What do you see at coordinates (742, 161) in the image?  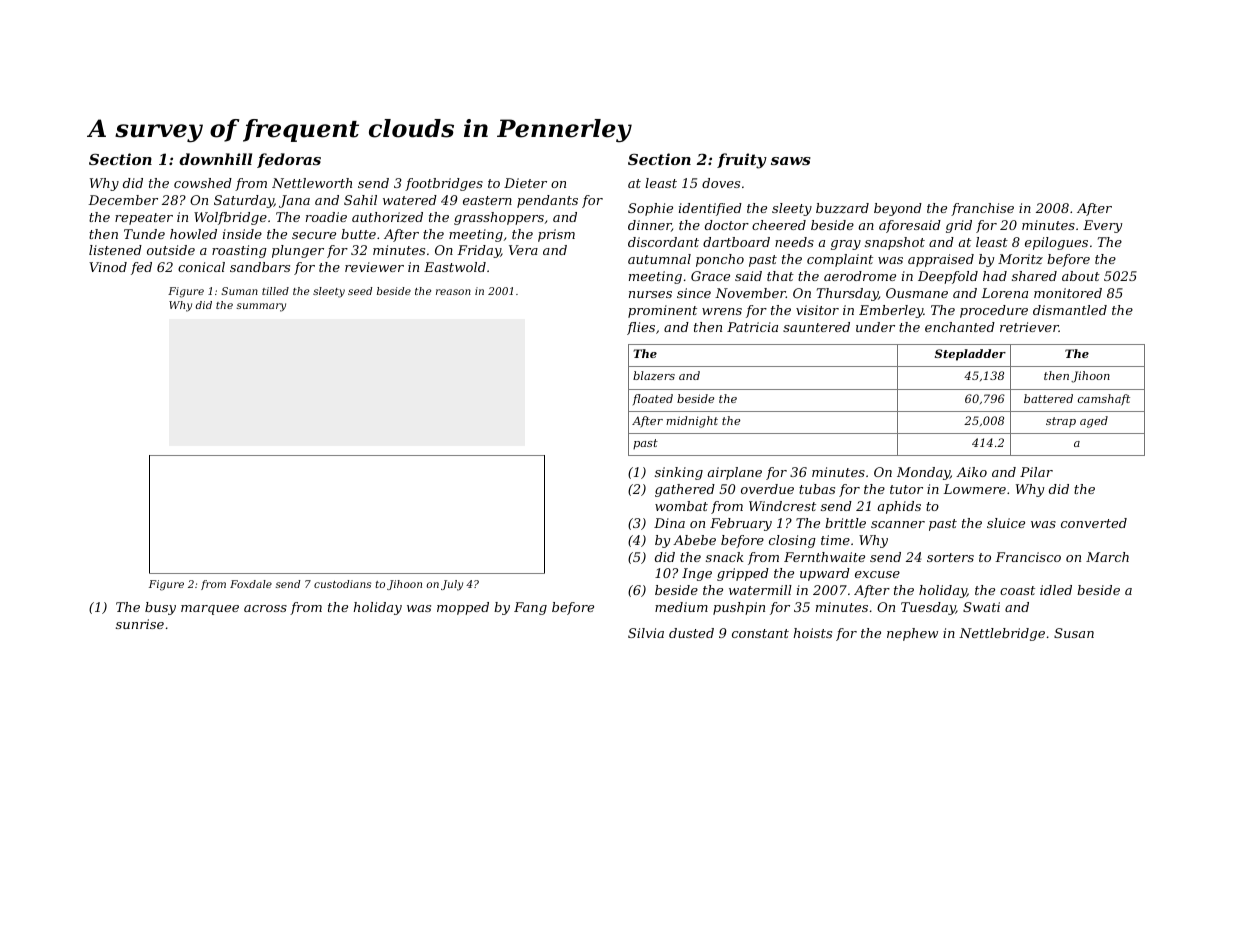 I see `fruity` at bounding box center [742, 161].
